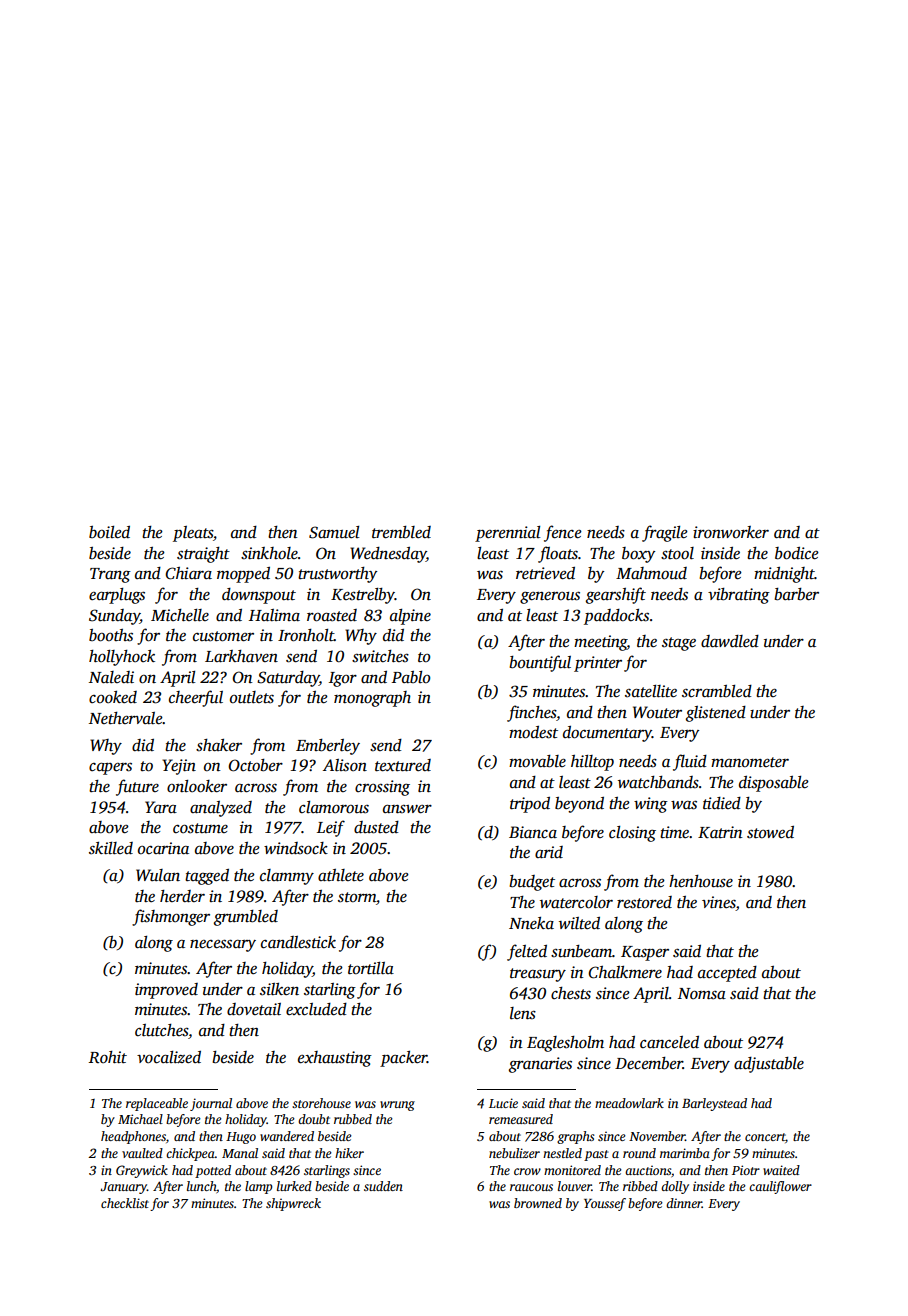 This screenshot has height=1316, width=908. Describe the element at coordinates (243, 575) in the screenshot. I see `mopped` at that location.
